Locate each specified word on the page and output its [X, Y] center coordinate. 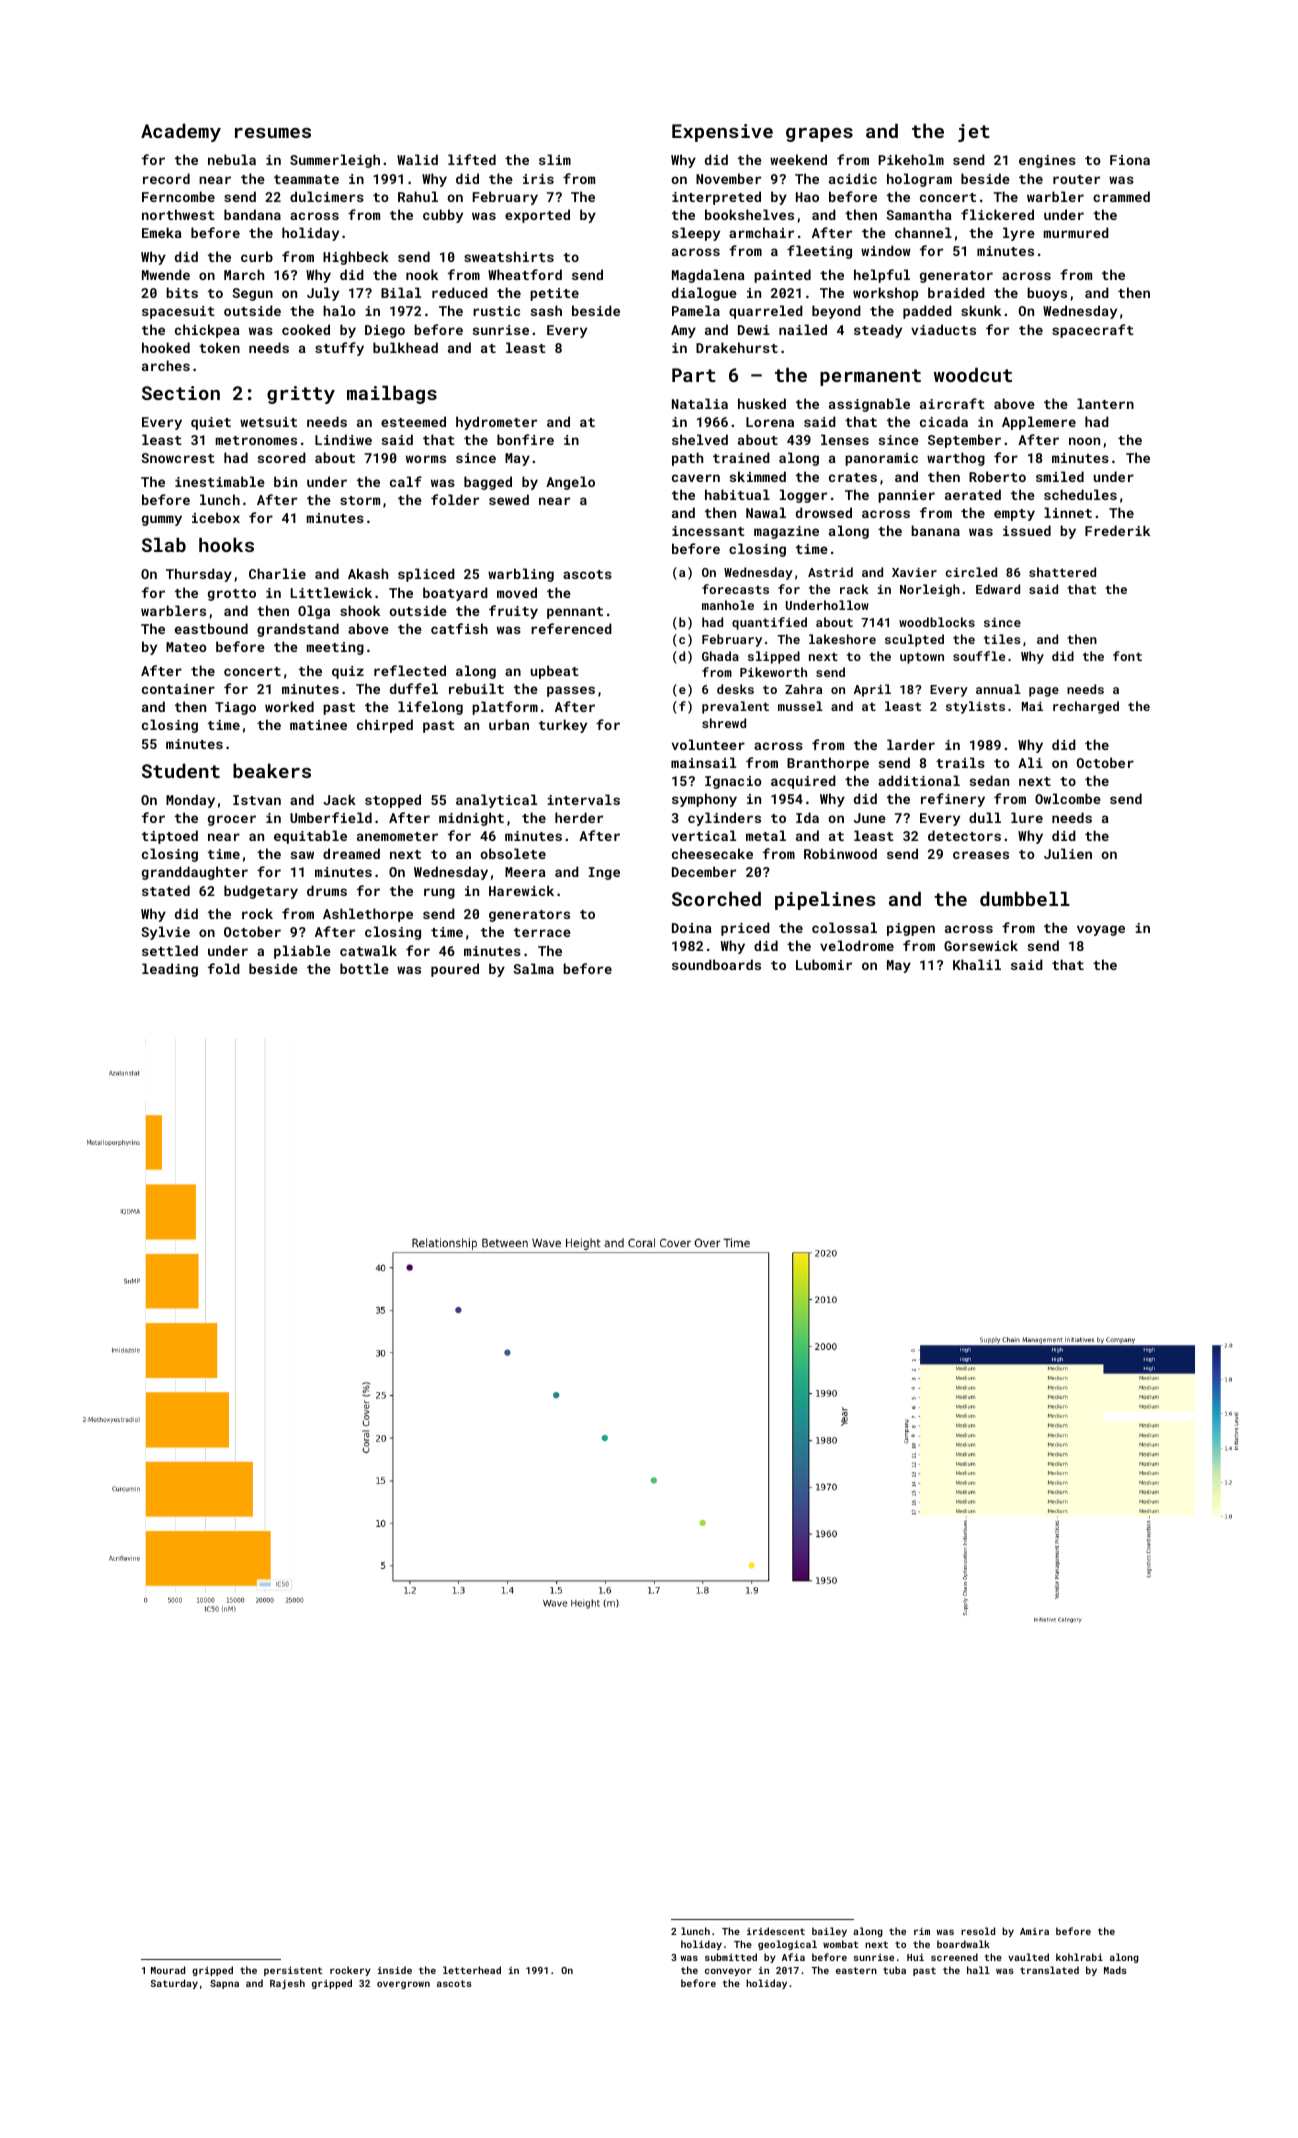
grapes [819, 135]
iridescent [776, 1931]
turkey [563, 726]
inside [395, 1970]
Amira [1034, 1931]
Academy [181, 132]
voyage [1101, 930]
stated [166, 890]
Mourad [168, 1970]
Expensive [722, 133]
